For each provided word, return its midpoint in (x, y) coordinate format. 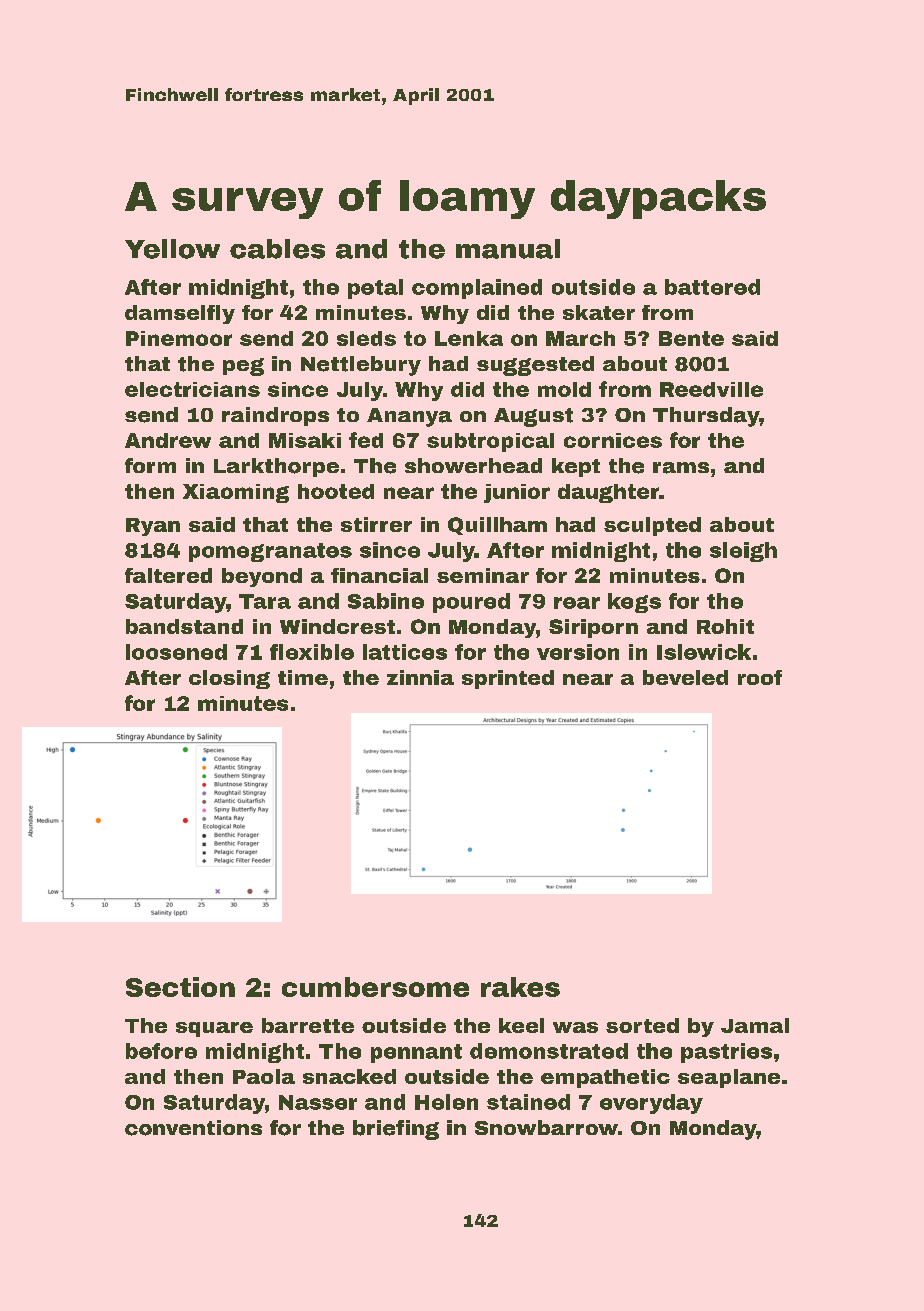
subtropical (490, 442)
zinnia (420, 677)
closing (229, 679)
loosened (176, 652)
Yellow (172, 249)
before (161, 1051)
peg (243, 367)
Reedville (711, 389)
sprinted (508, 679)
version (578, 652)
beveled (685, 677)
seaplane (729, 1078)
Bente (691, 338)
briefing (396, 1130)
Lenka (469, 338)
